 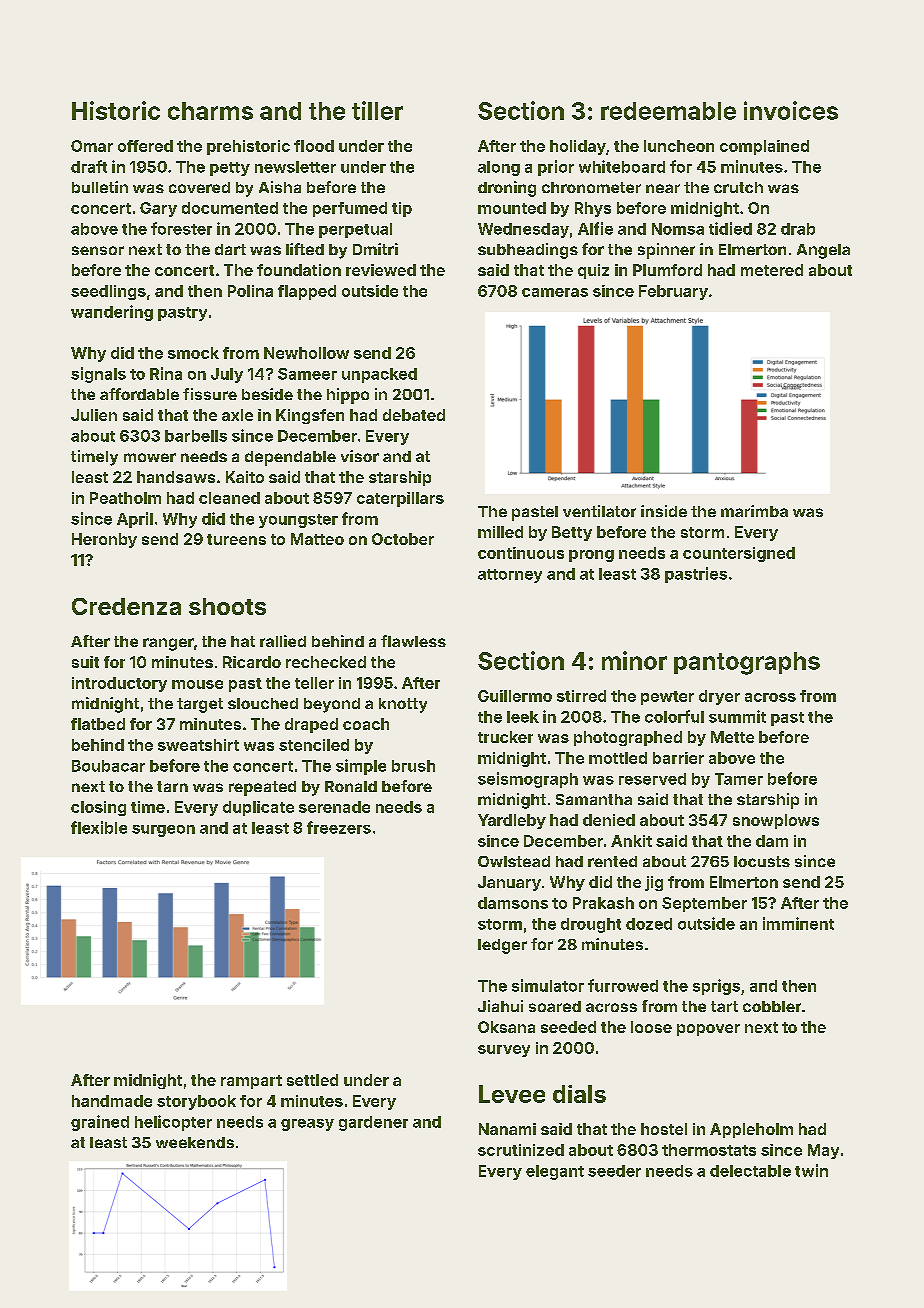 What do you see at coordinates (667, 270) in the screenshot?
I see `Plumford` at bounding box center [667, 270].
